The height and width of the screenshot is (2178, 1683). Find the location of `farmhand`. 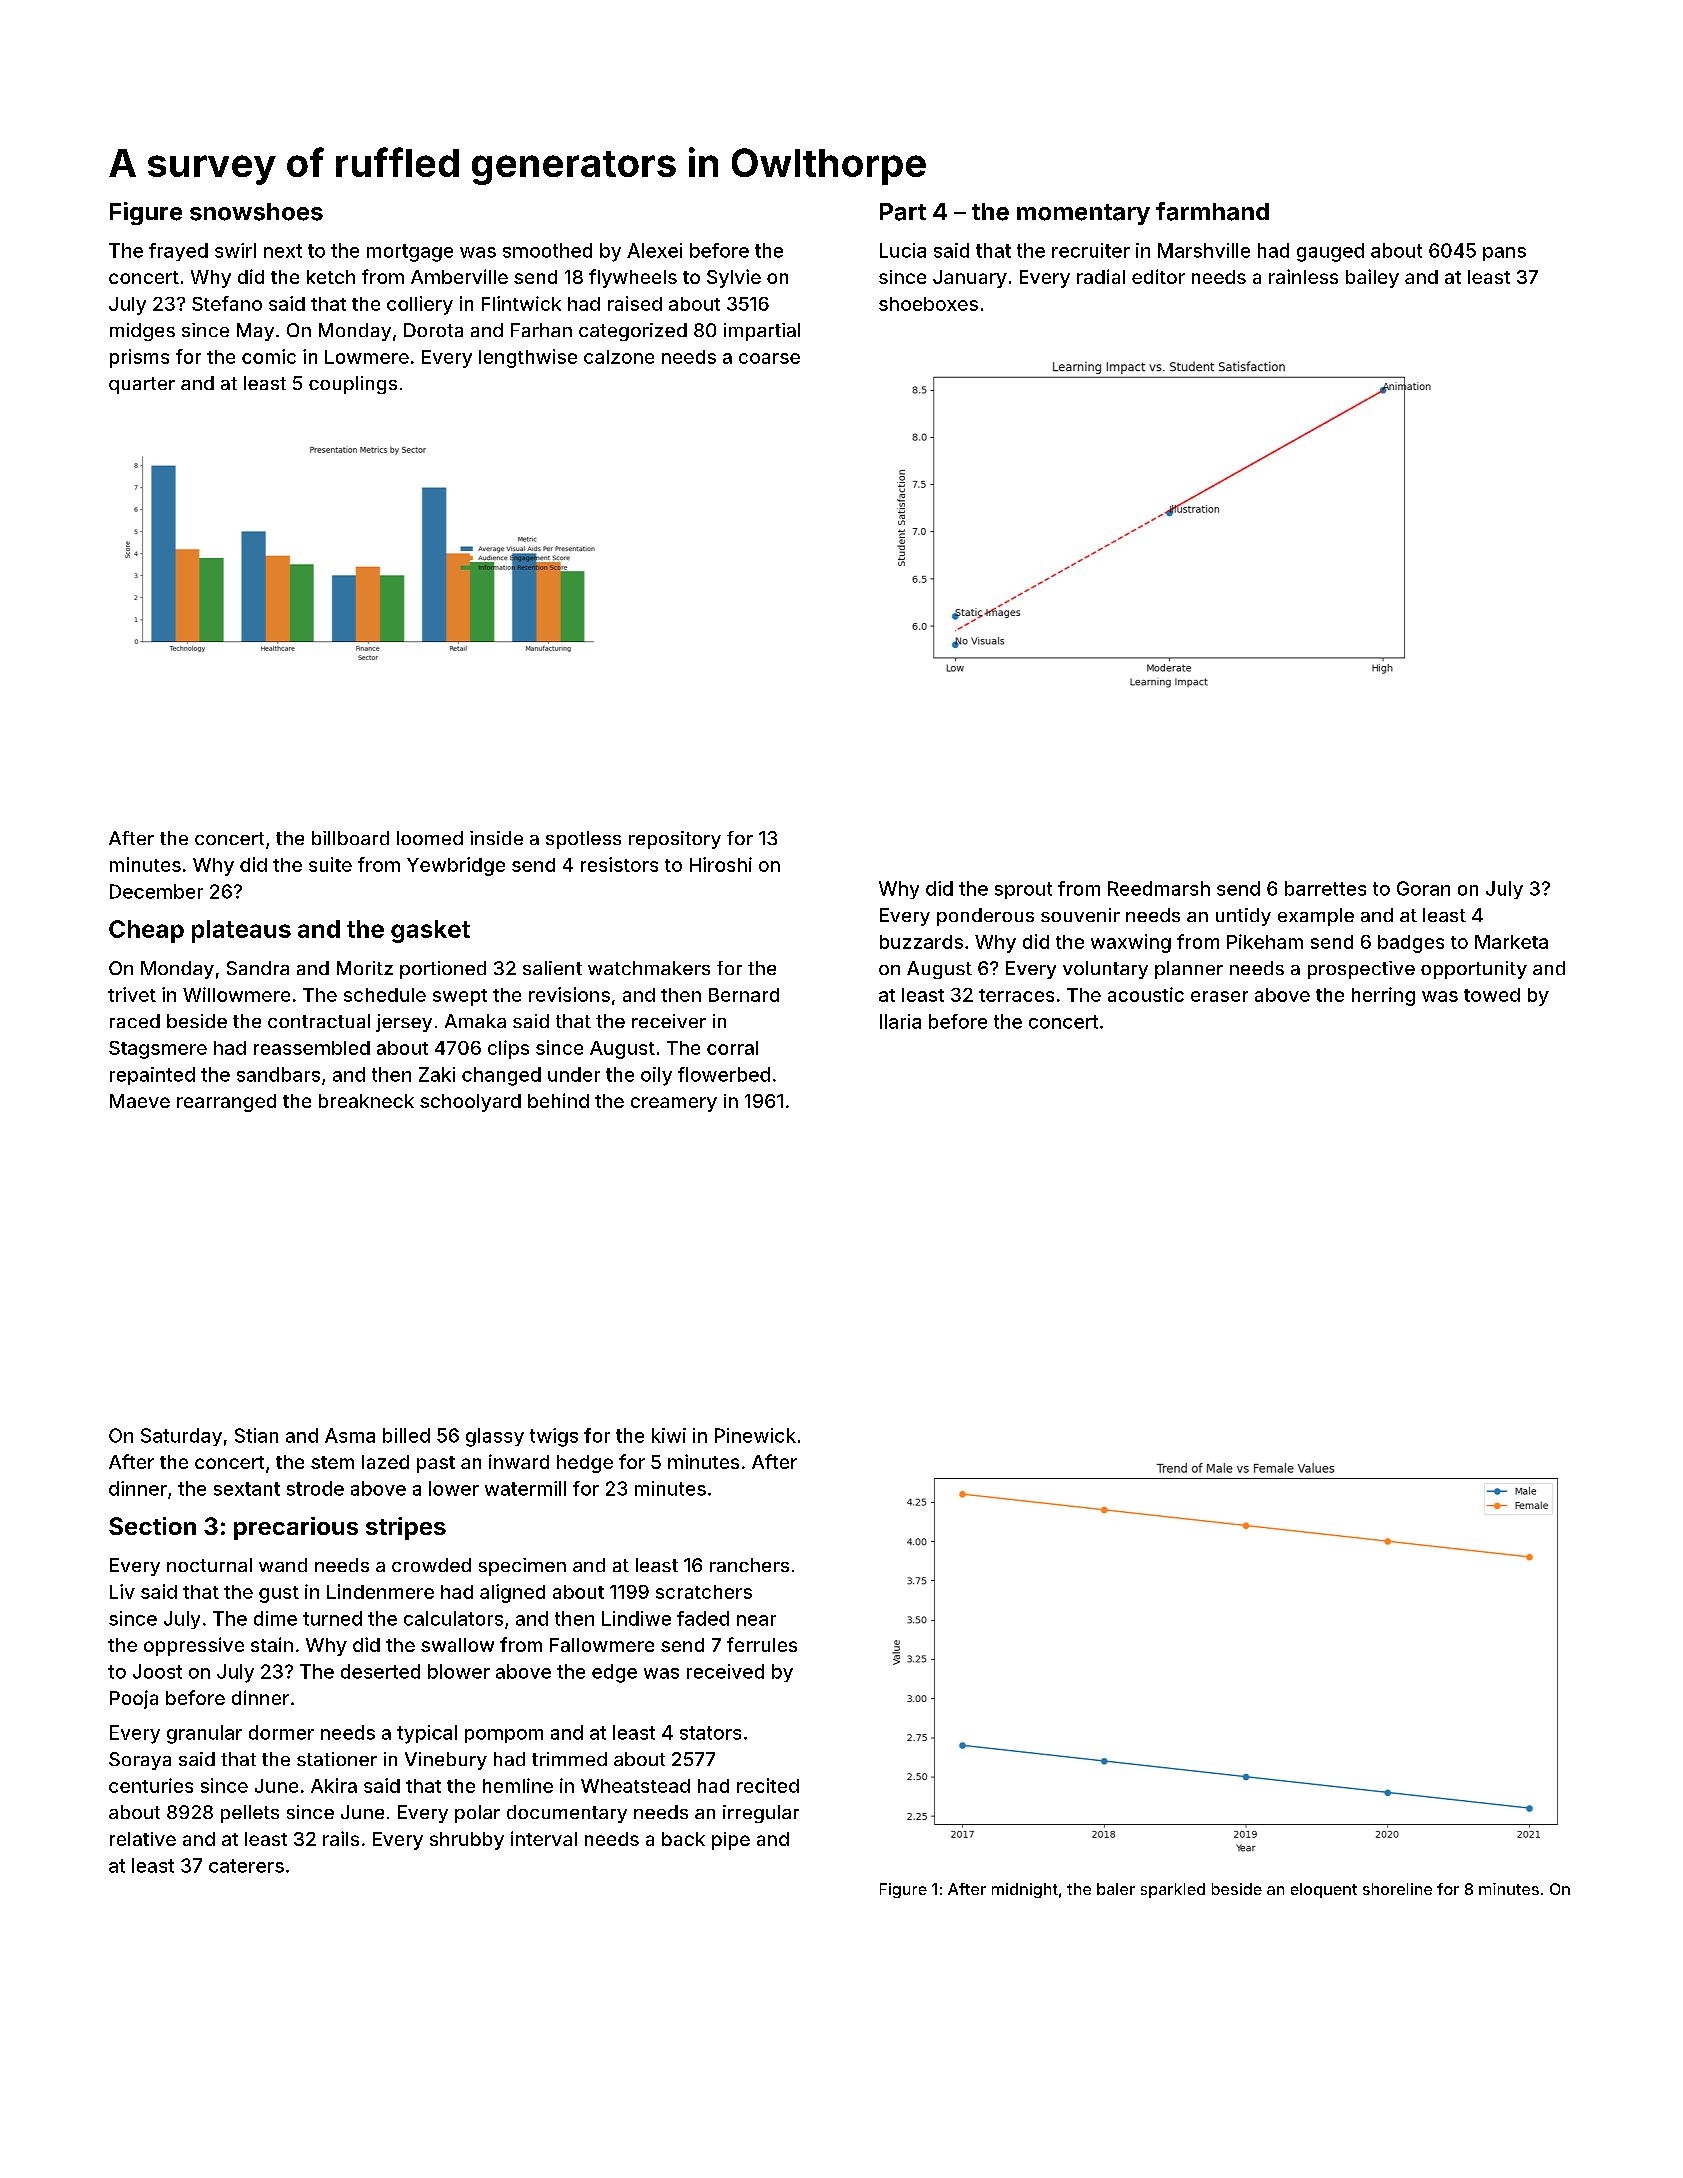

farmhand is located at coordinates (1212, 211).
